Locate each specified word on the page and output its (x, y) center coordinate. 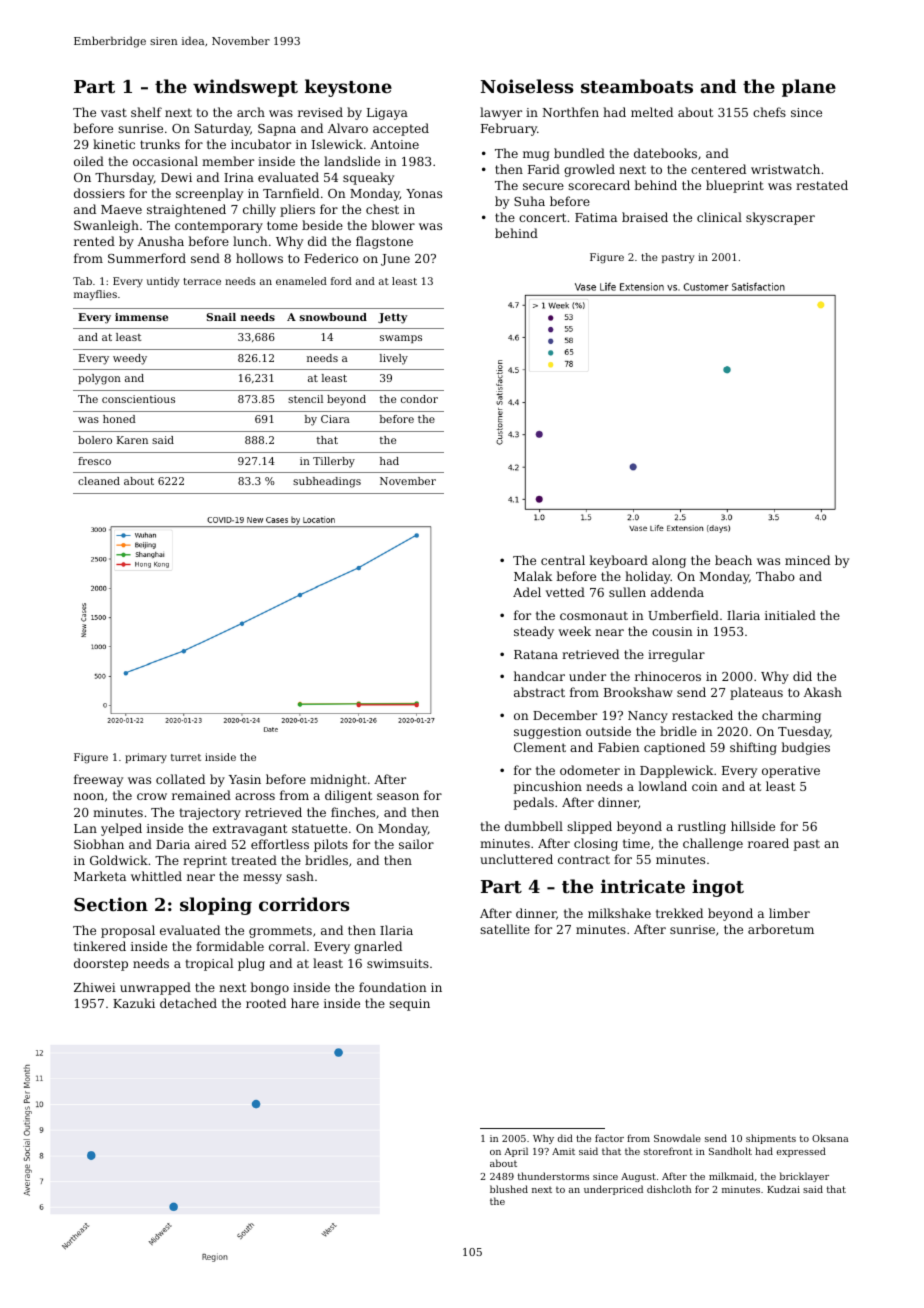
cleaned (99, 481)
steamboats (637, 86)
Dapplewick (676, 771)
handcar (539, 676)
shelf (146, 112)
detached (188, 1003)
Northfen (570, 112)
